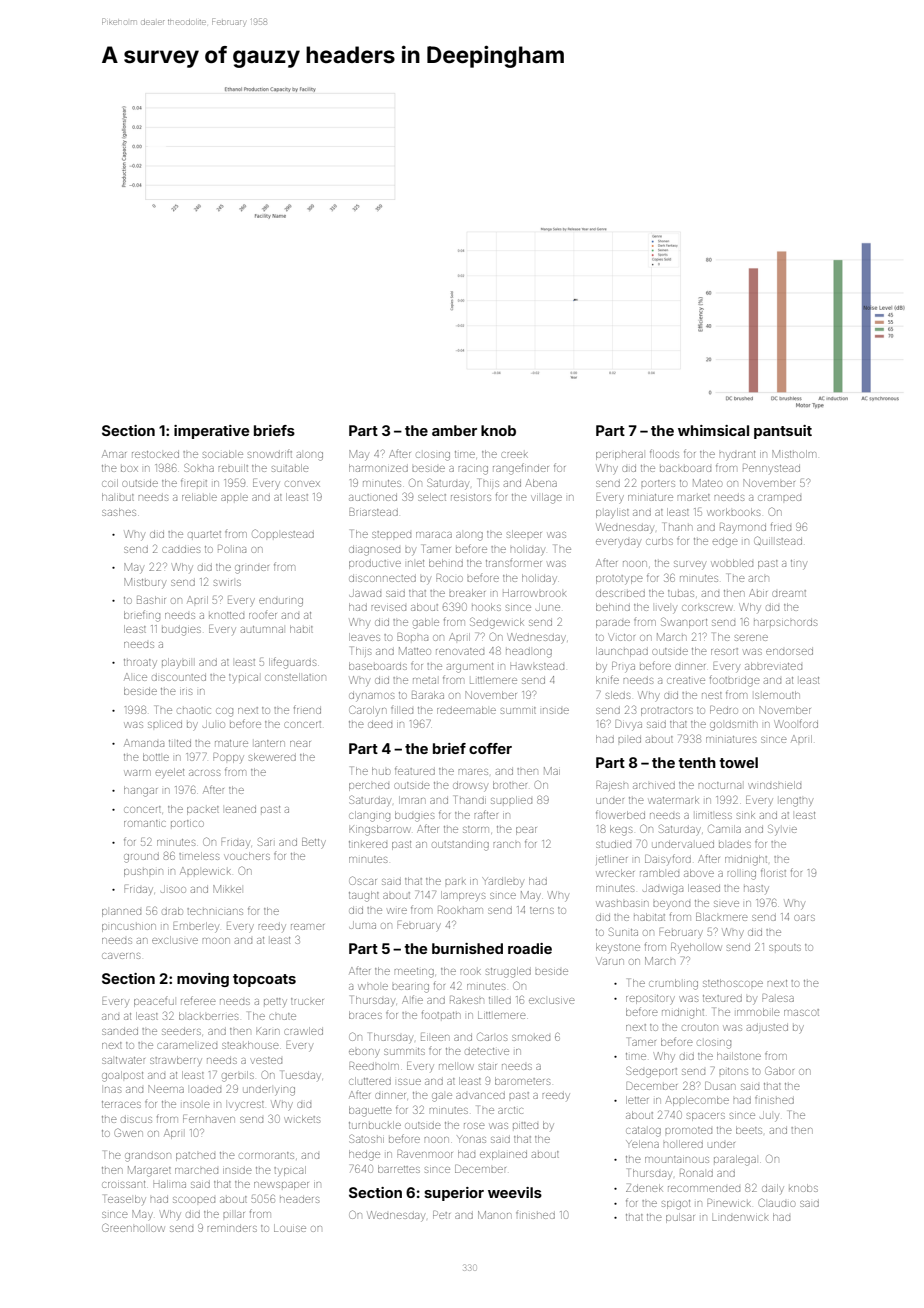 The height and width of the screenshot is (1308, 924). I want to click on roadie, so click(530, 948).
